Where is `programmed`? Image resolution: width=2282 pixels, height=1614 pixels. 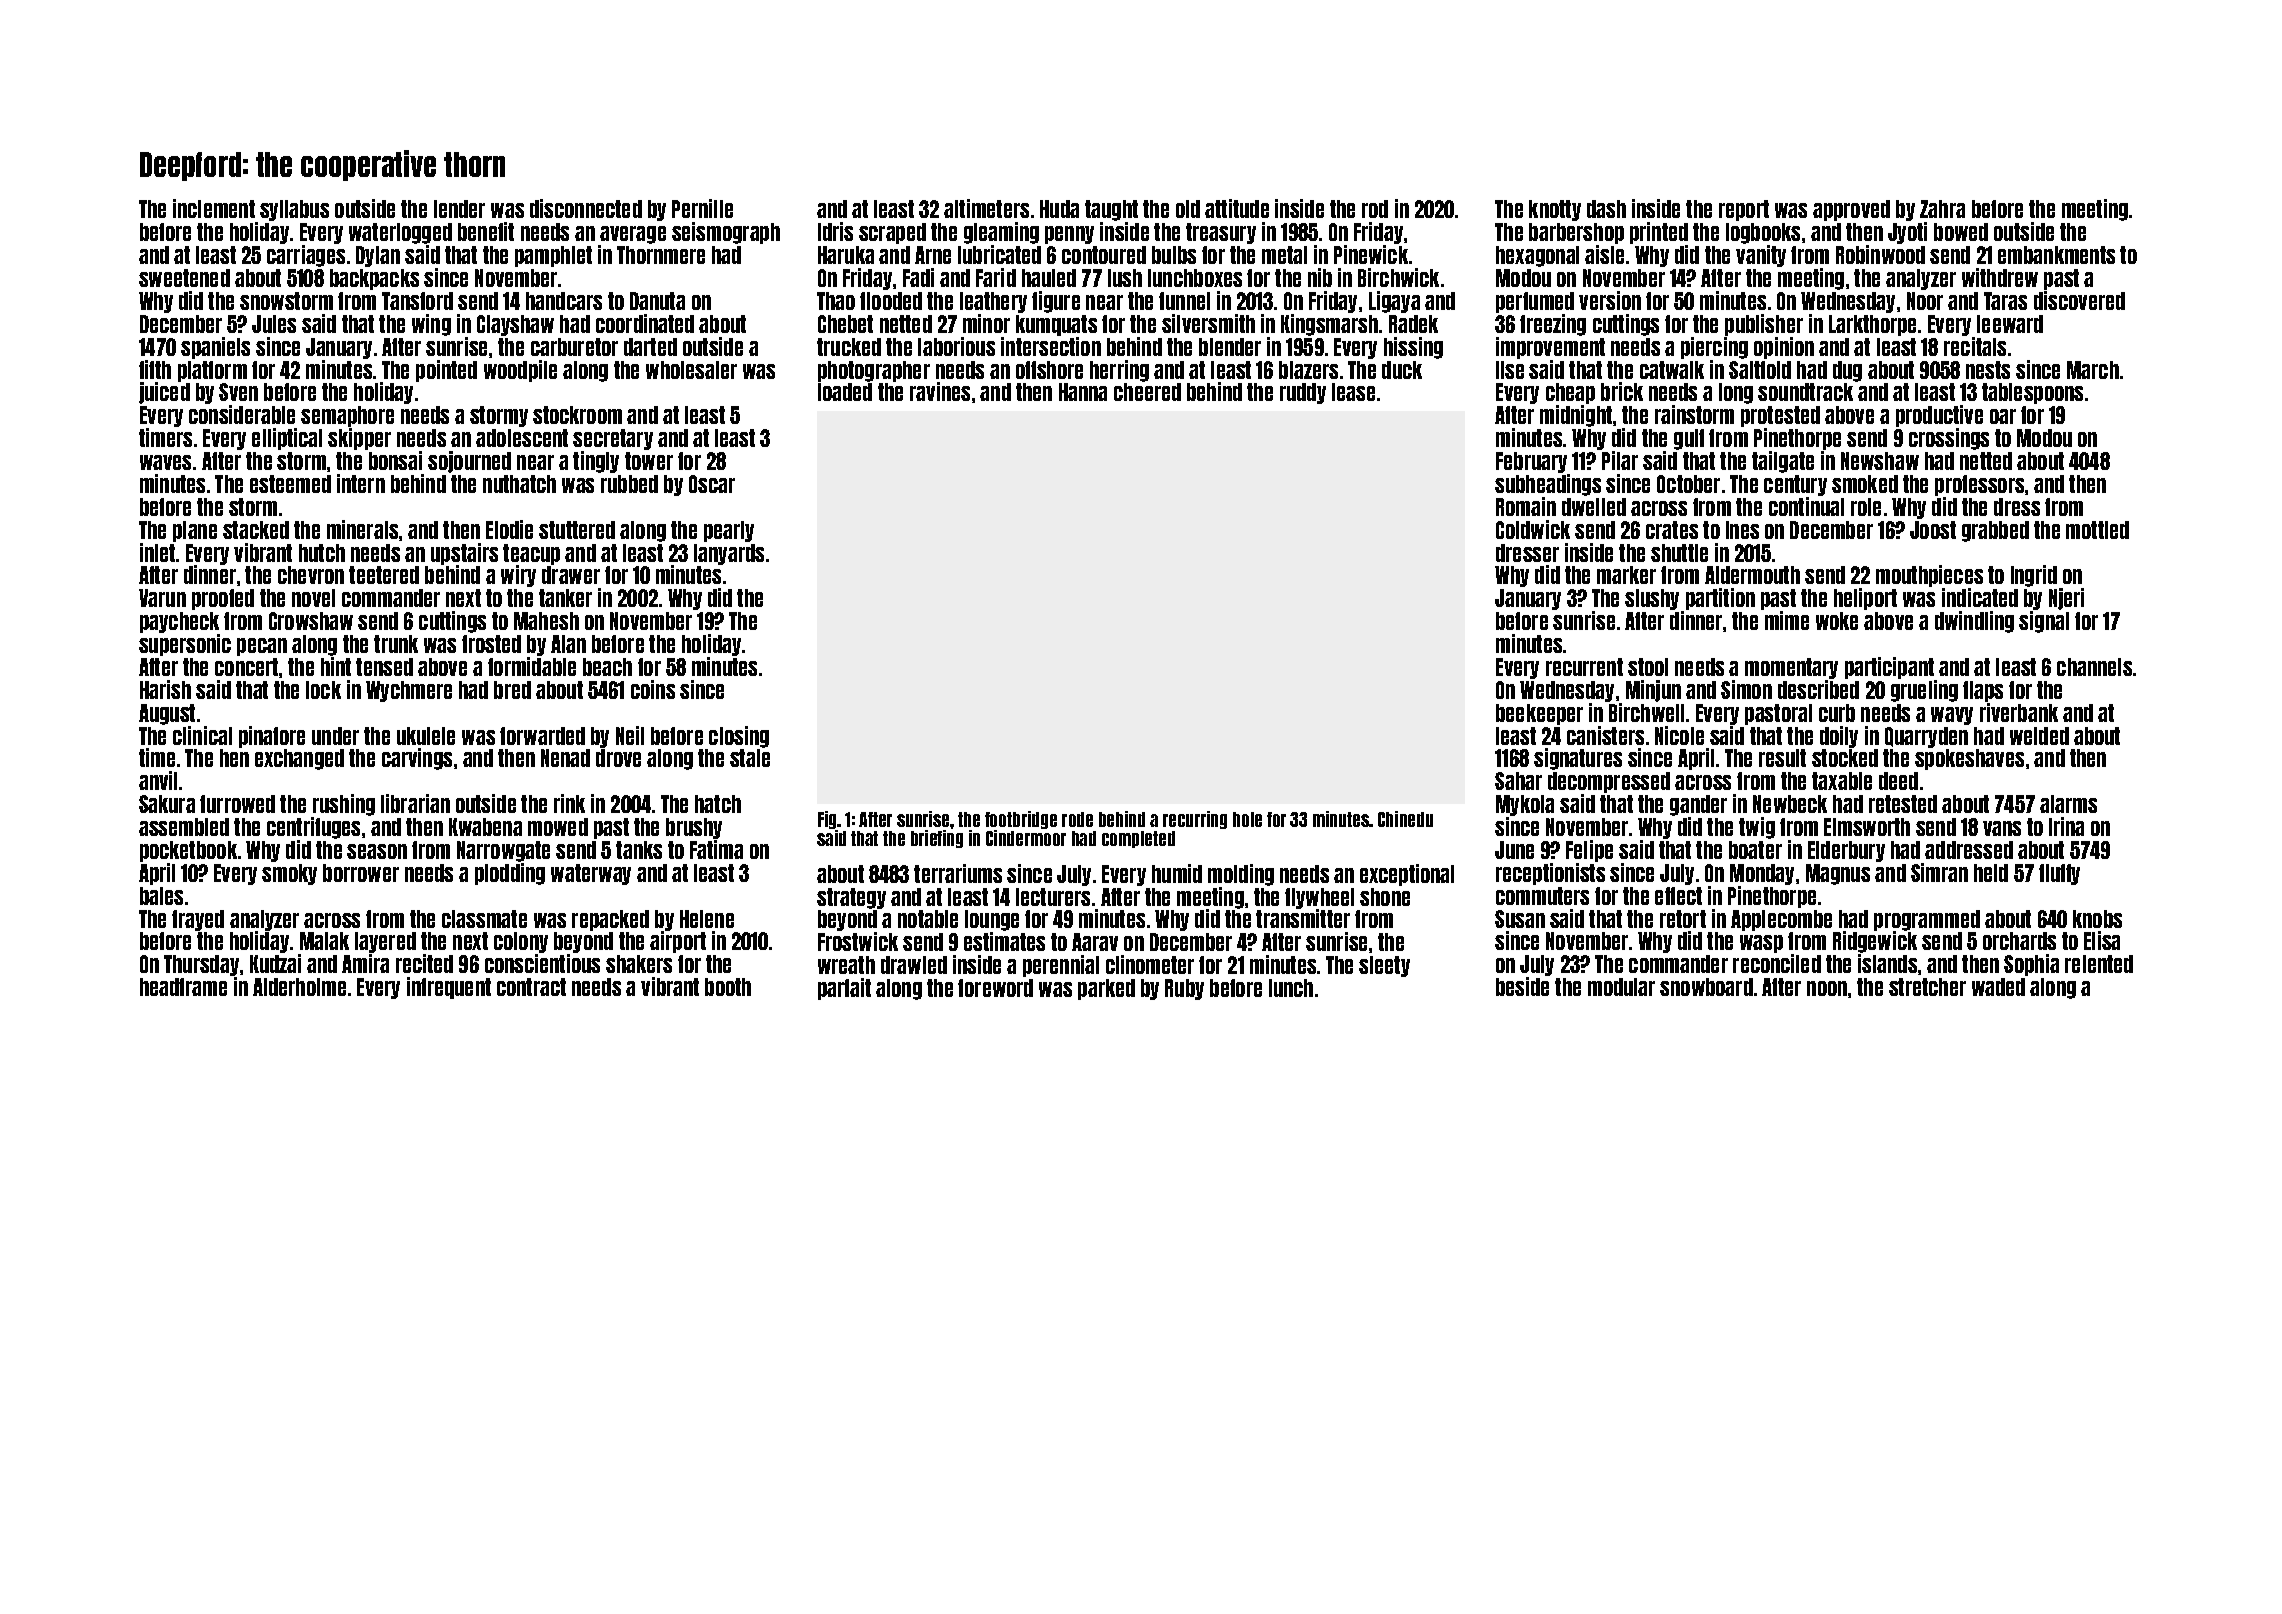 programmed is located at coordinates (1927, 920).
